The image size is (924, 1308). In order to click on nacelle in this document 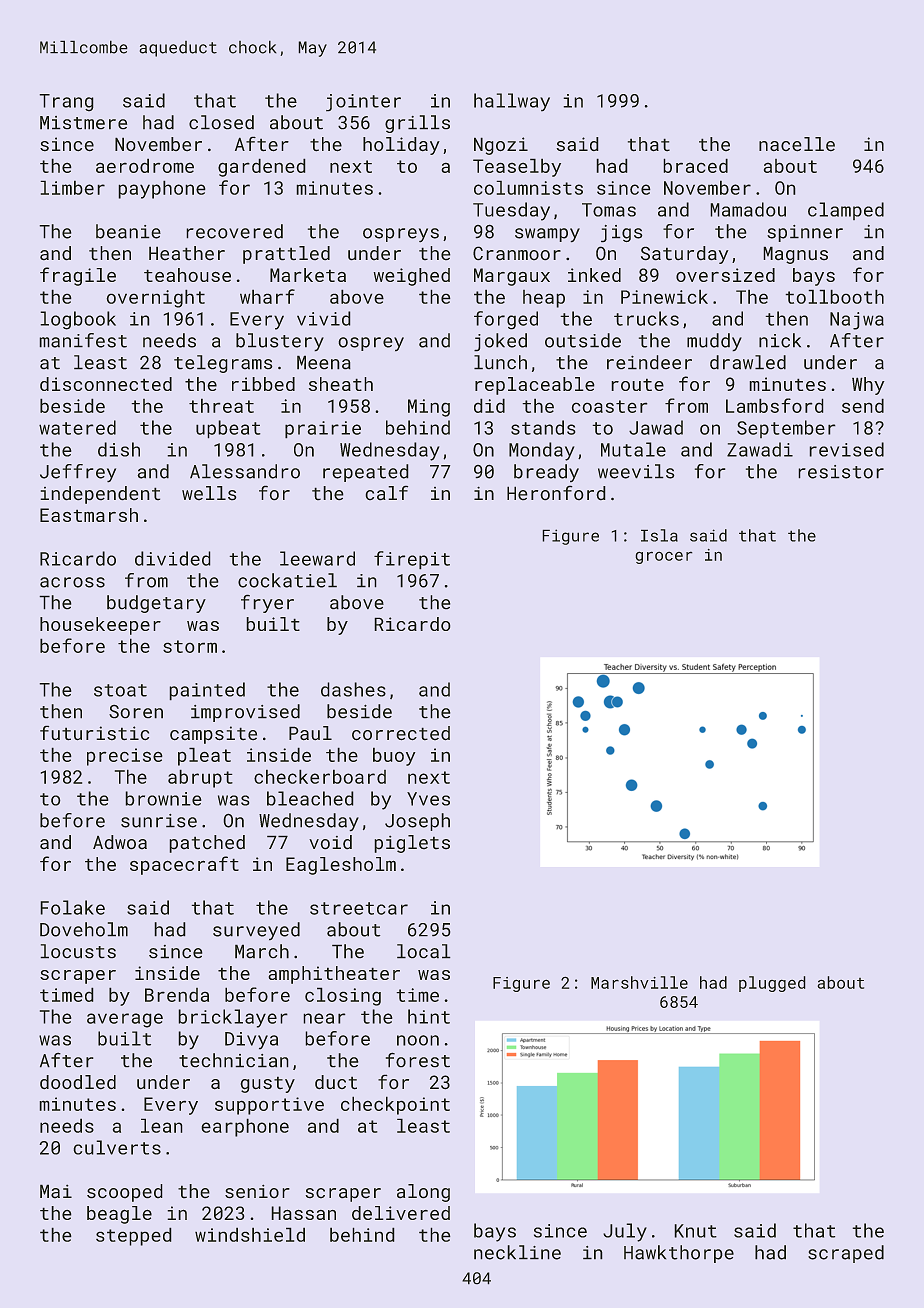, I will do `click(797, 144)`.
